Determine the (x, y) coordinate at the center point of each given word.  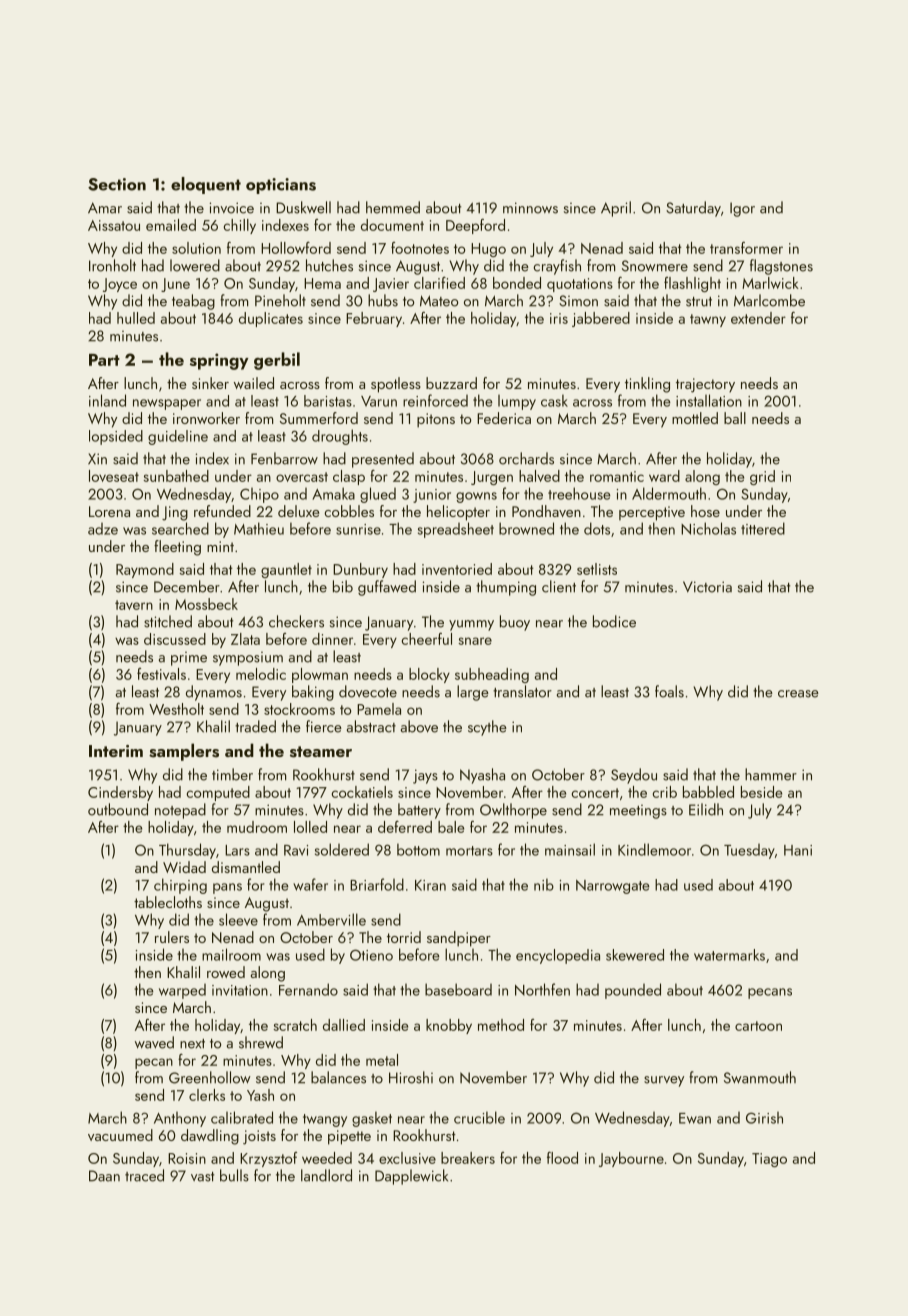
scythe (487, 728)
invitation (240, 990)
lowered (195, 265)
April (616, 209)
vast (203, 1177)
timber (232, 774)
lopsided (116, 437)
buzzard (451, 383)
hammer (771, 774)
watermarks (729, 955)
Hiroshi (411, 1077)
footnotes (420, 248)
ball (735, 418)
